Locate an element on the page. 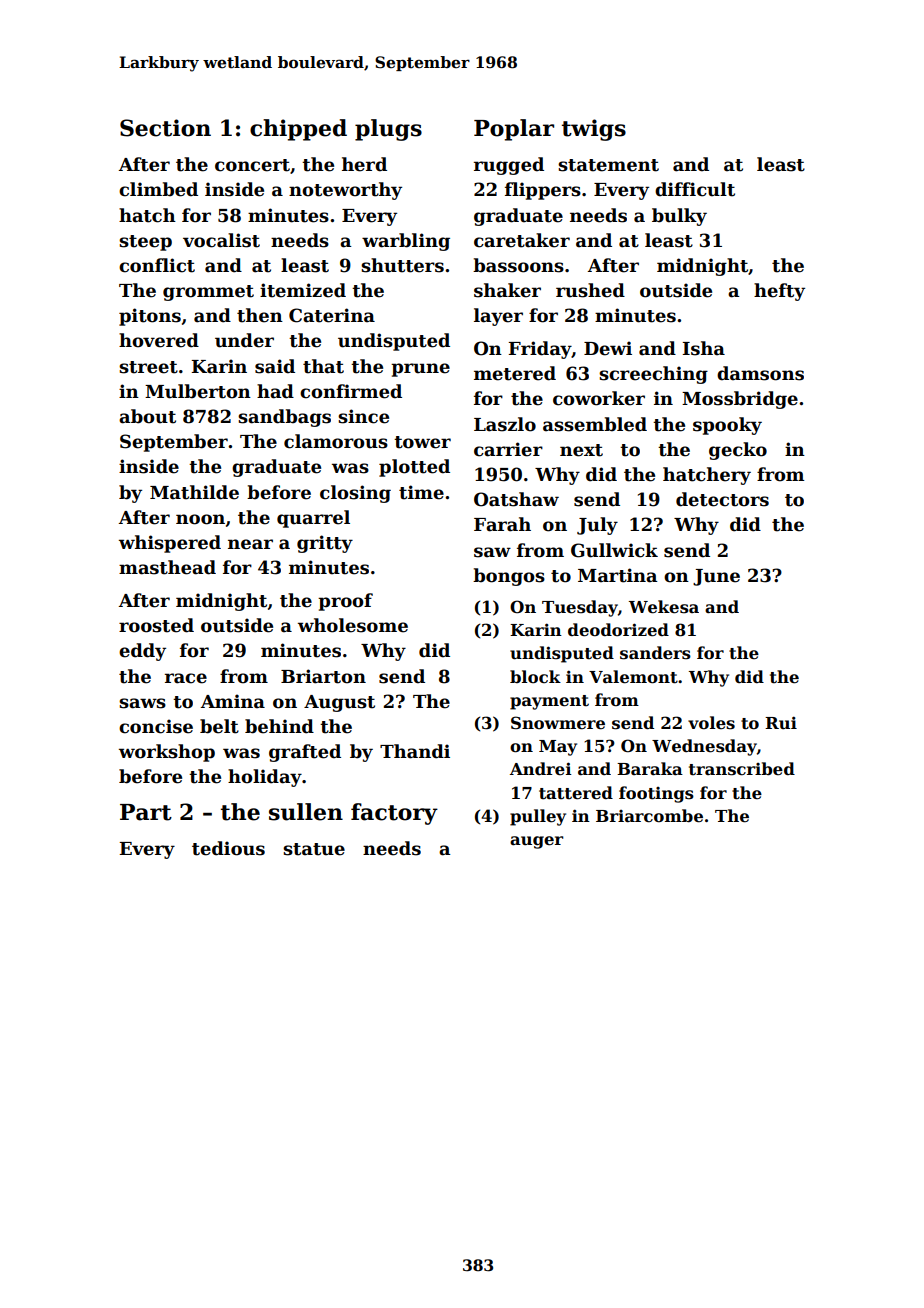 The image size is (924, 1308). flippers is located at coordinates (543, 191).
